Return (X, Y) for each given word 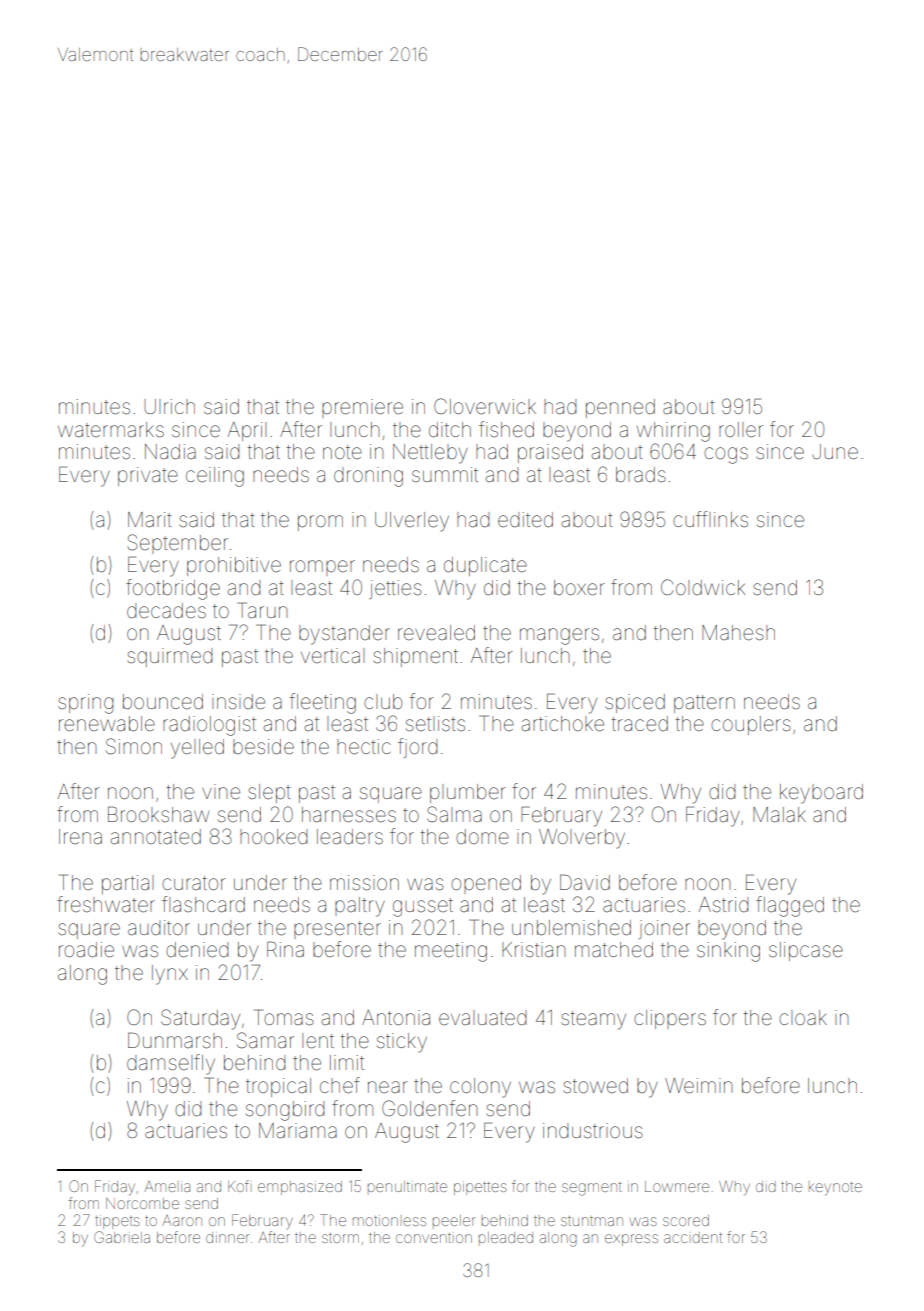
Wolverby (582, 839)
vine (221, 792)
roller (741, 429)
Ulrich (169, 406)
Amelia (167, 1186)
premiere (362, 408)
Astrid (723, 904)
